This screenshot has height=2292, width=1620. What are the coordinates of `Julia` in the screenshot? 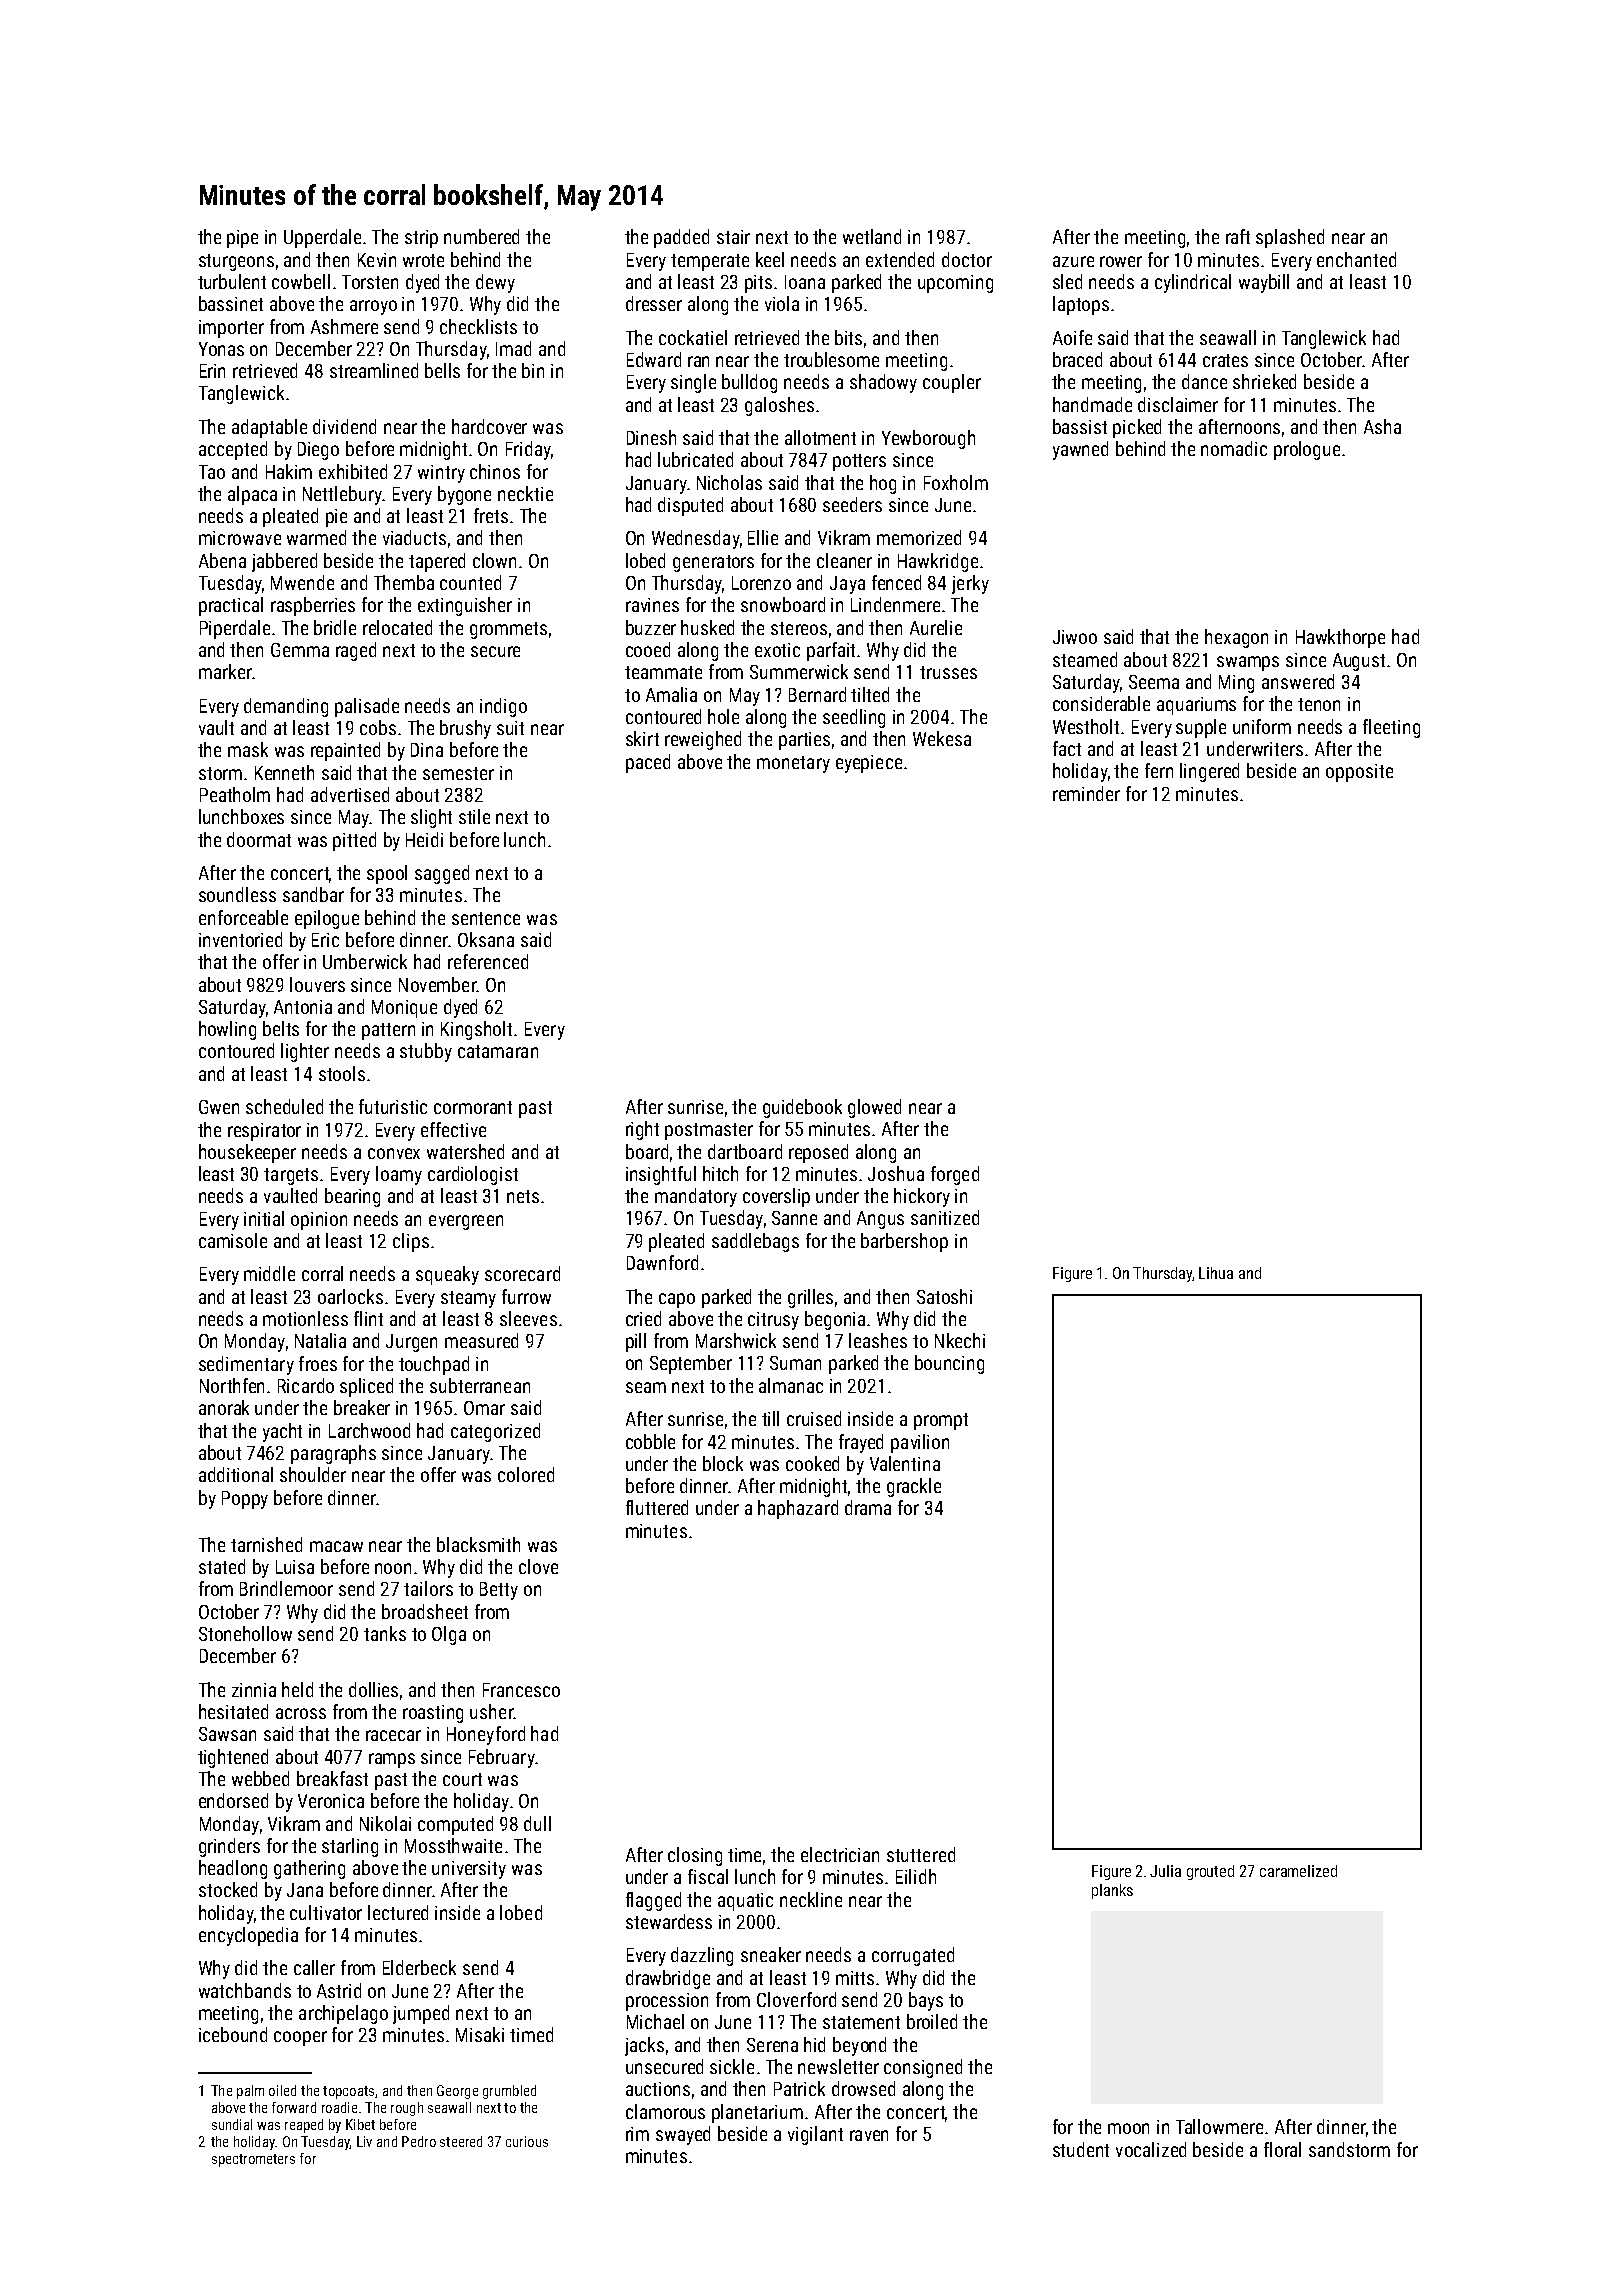 It's located at (1165, 1871).
